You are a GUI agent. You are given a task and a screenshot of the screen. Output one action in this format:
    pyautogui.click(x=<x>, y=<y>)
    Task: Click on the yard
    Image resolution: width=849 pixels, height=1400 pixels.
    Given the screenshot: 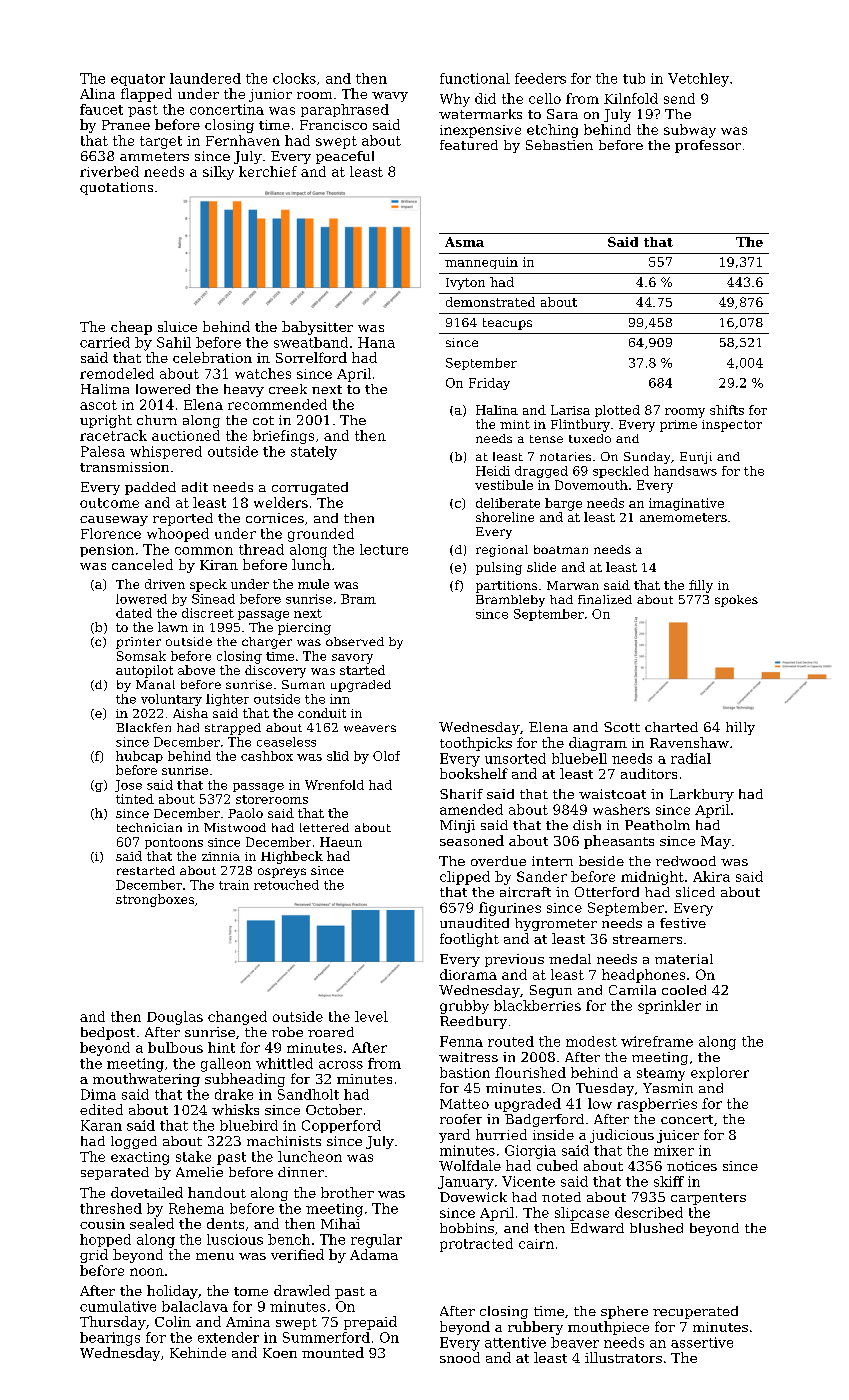 What is the action you would take?
    pyautogui.click(x=454, y=1136)
